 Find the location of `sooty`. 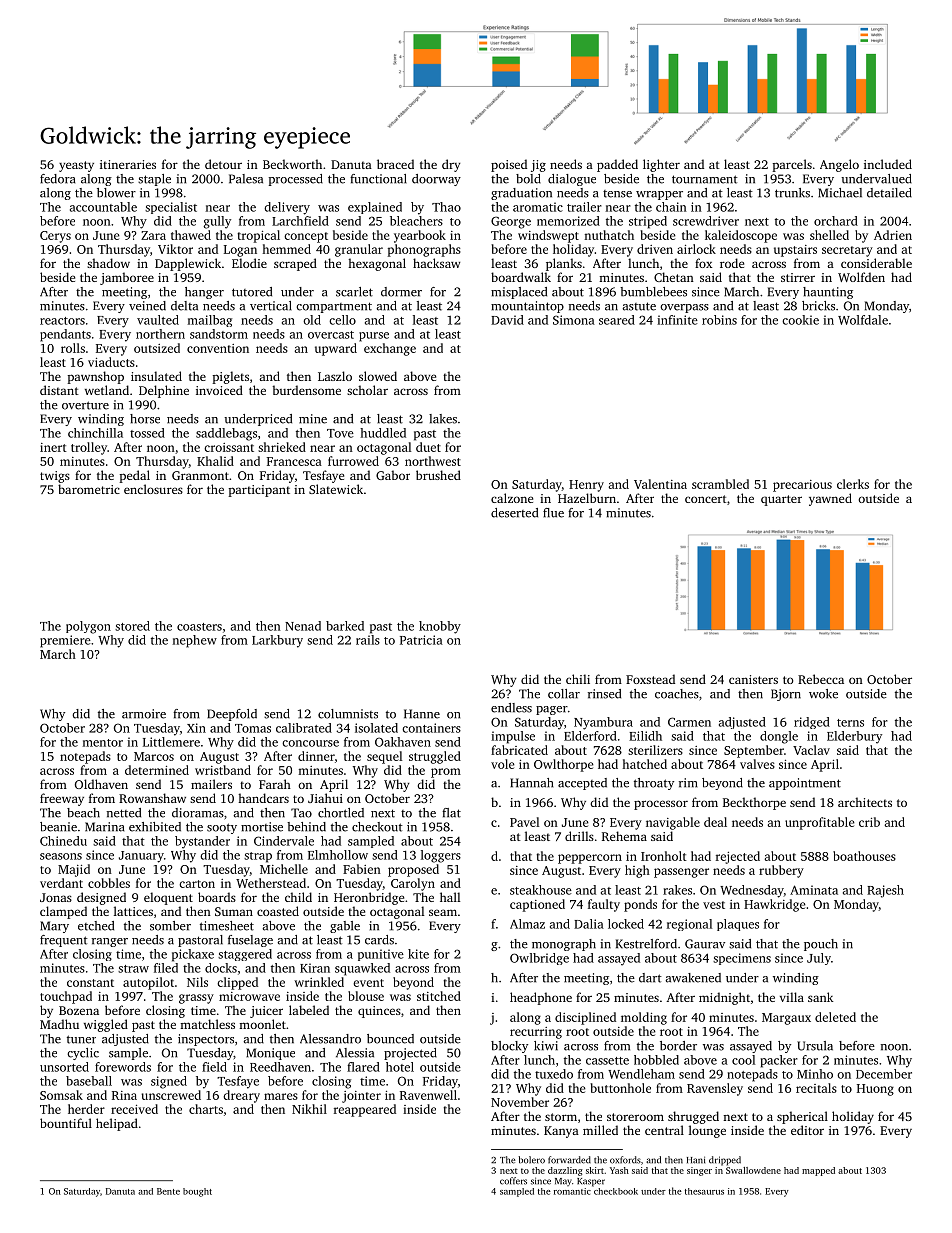

sooty is located at coordinates (222, 828).
